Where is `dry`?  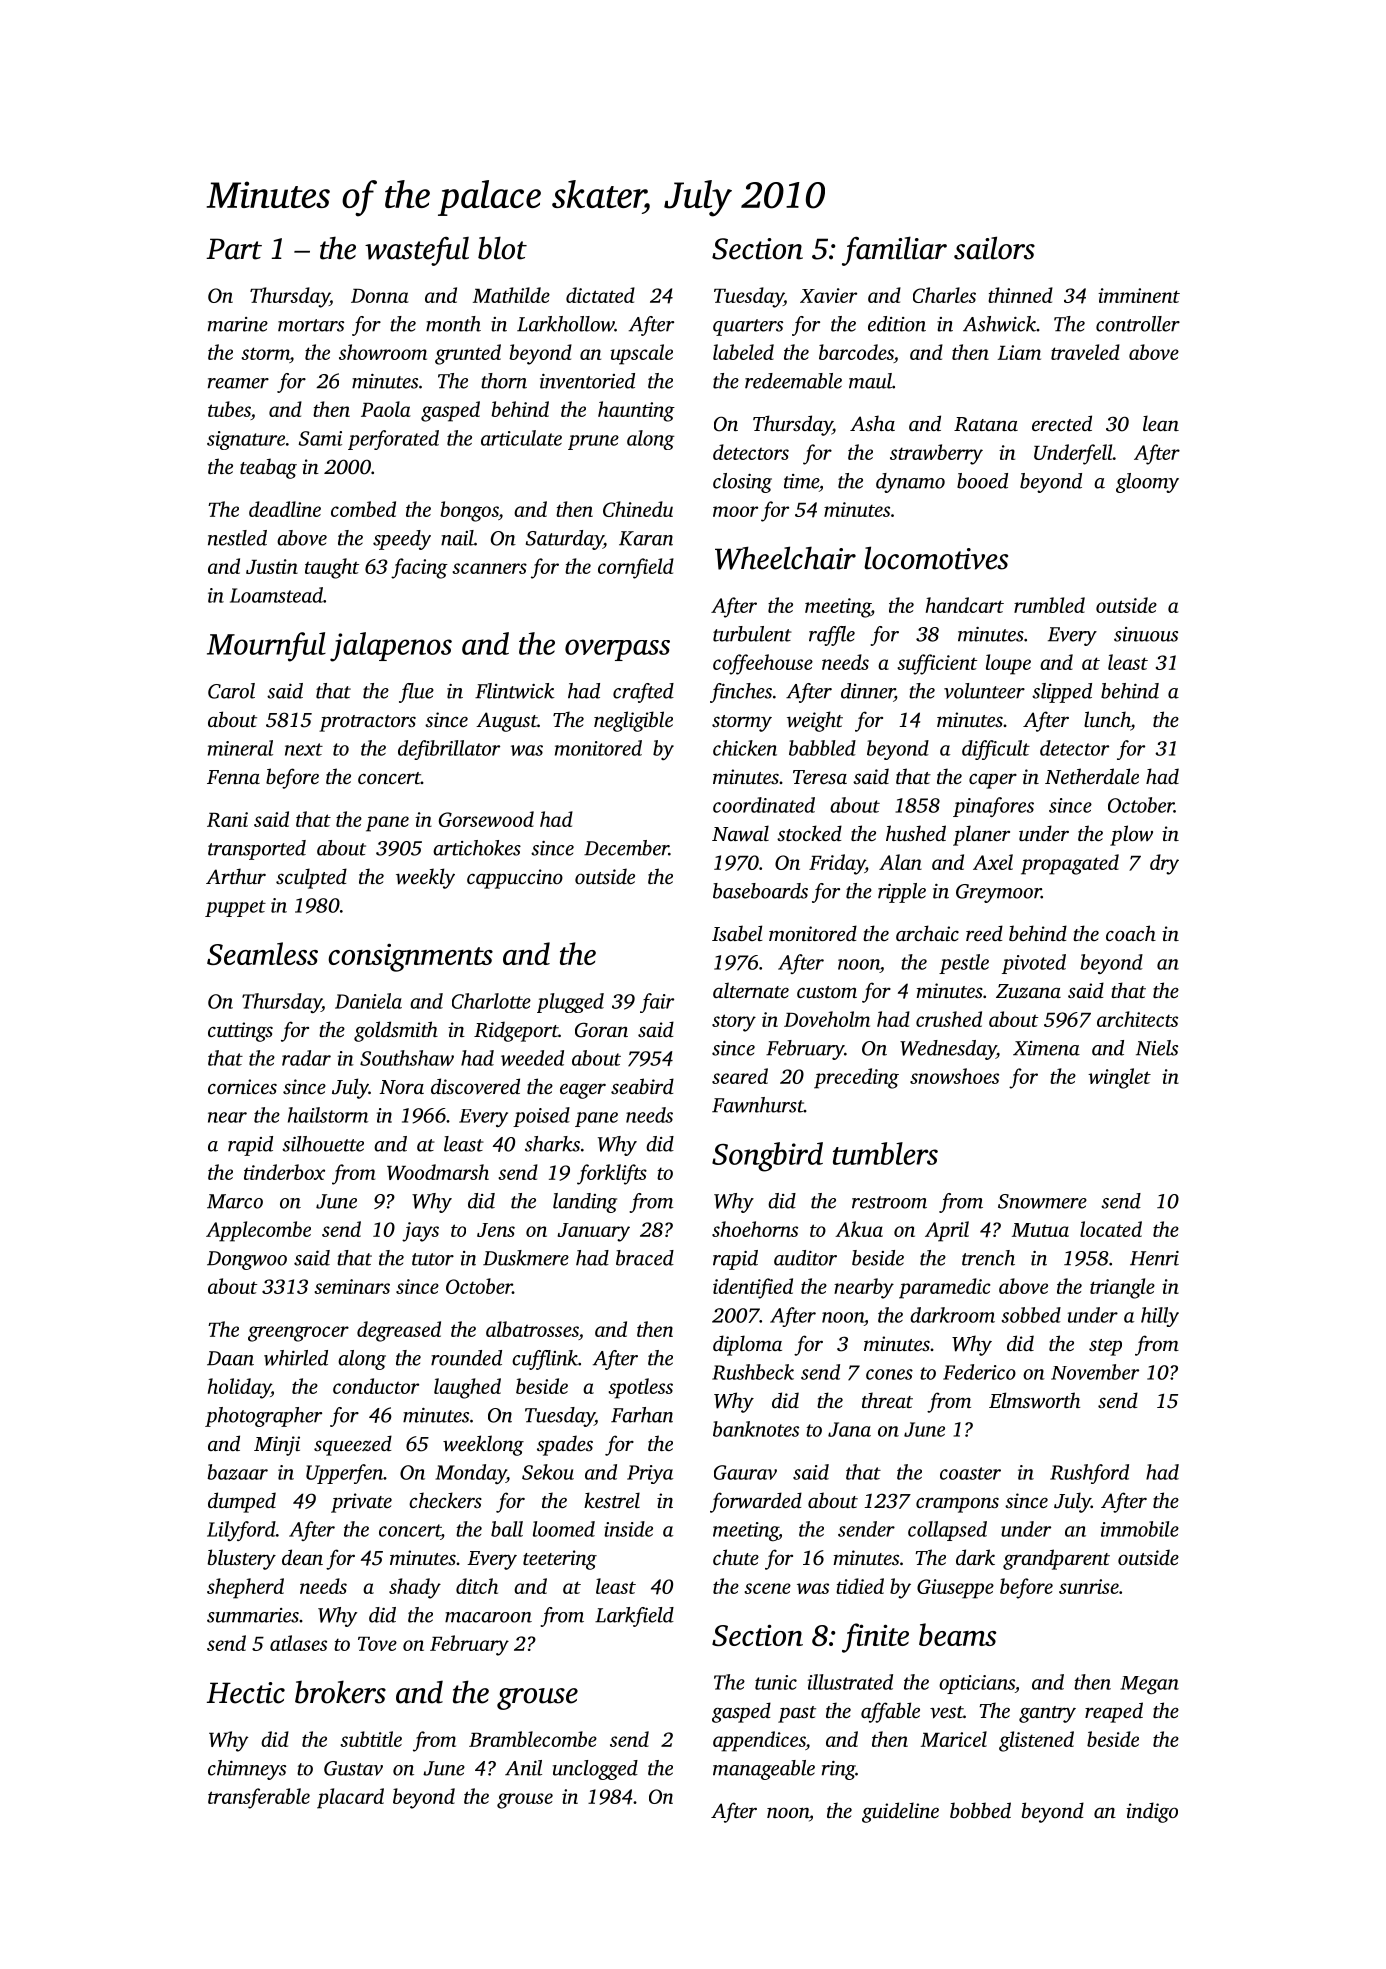
dry is located at coordinates (1164, 864).
